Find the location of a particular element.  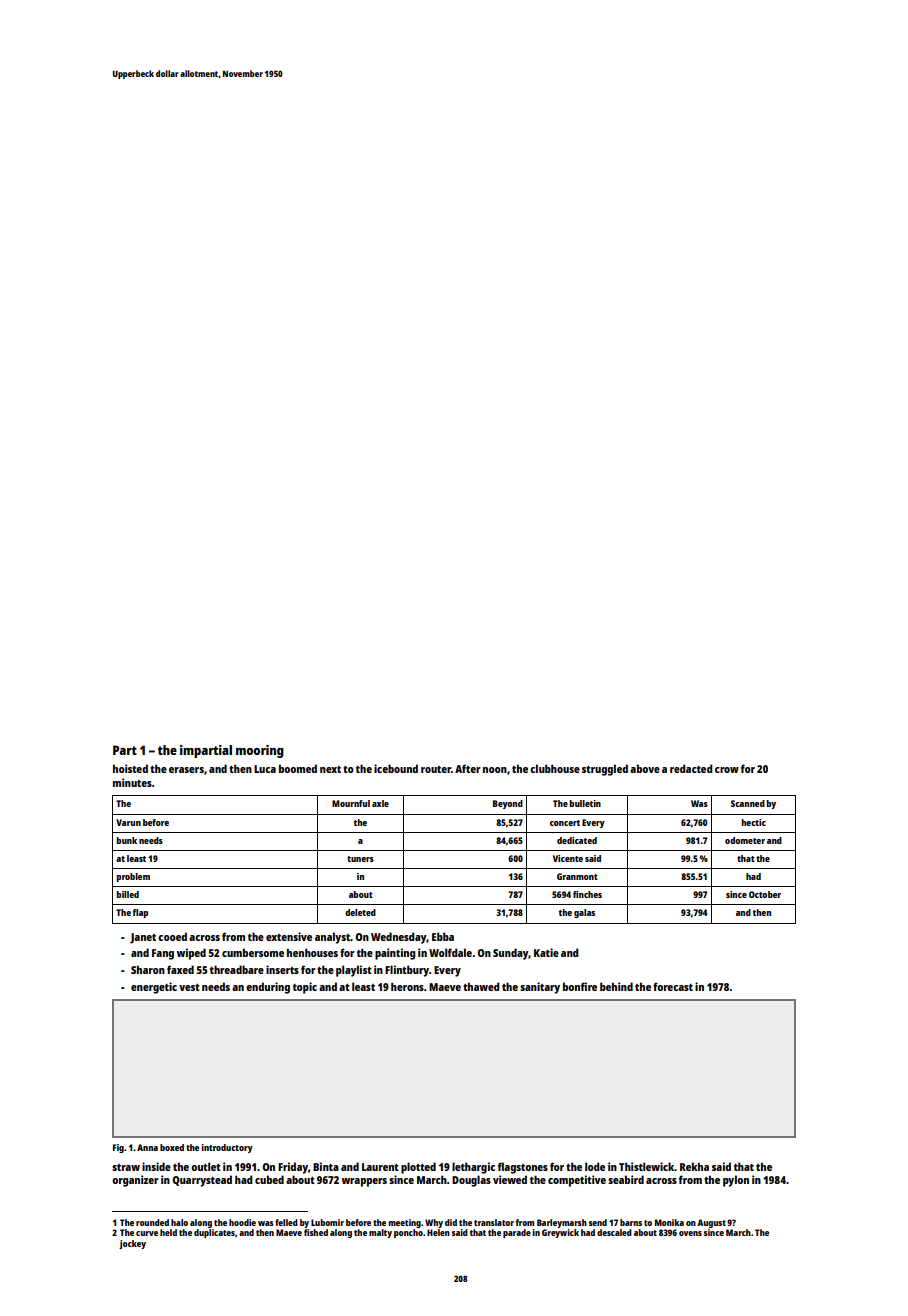

hoisted is located at coordinates (130, 768).
